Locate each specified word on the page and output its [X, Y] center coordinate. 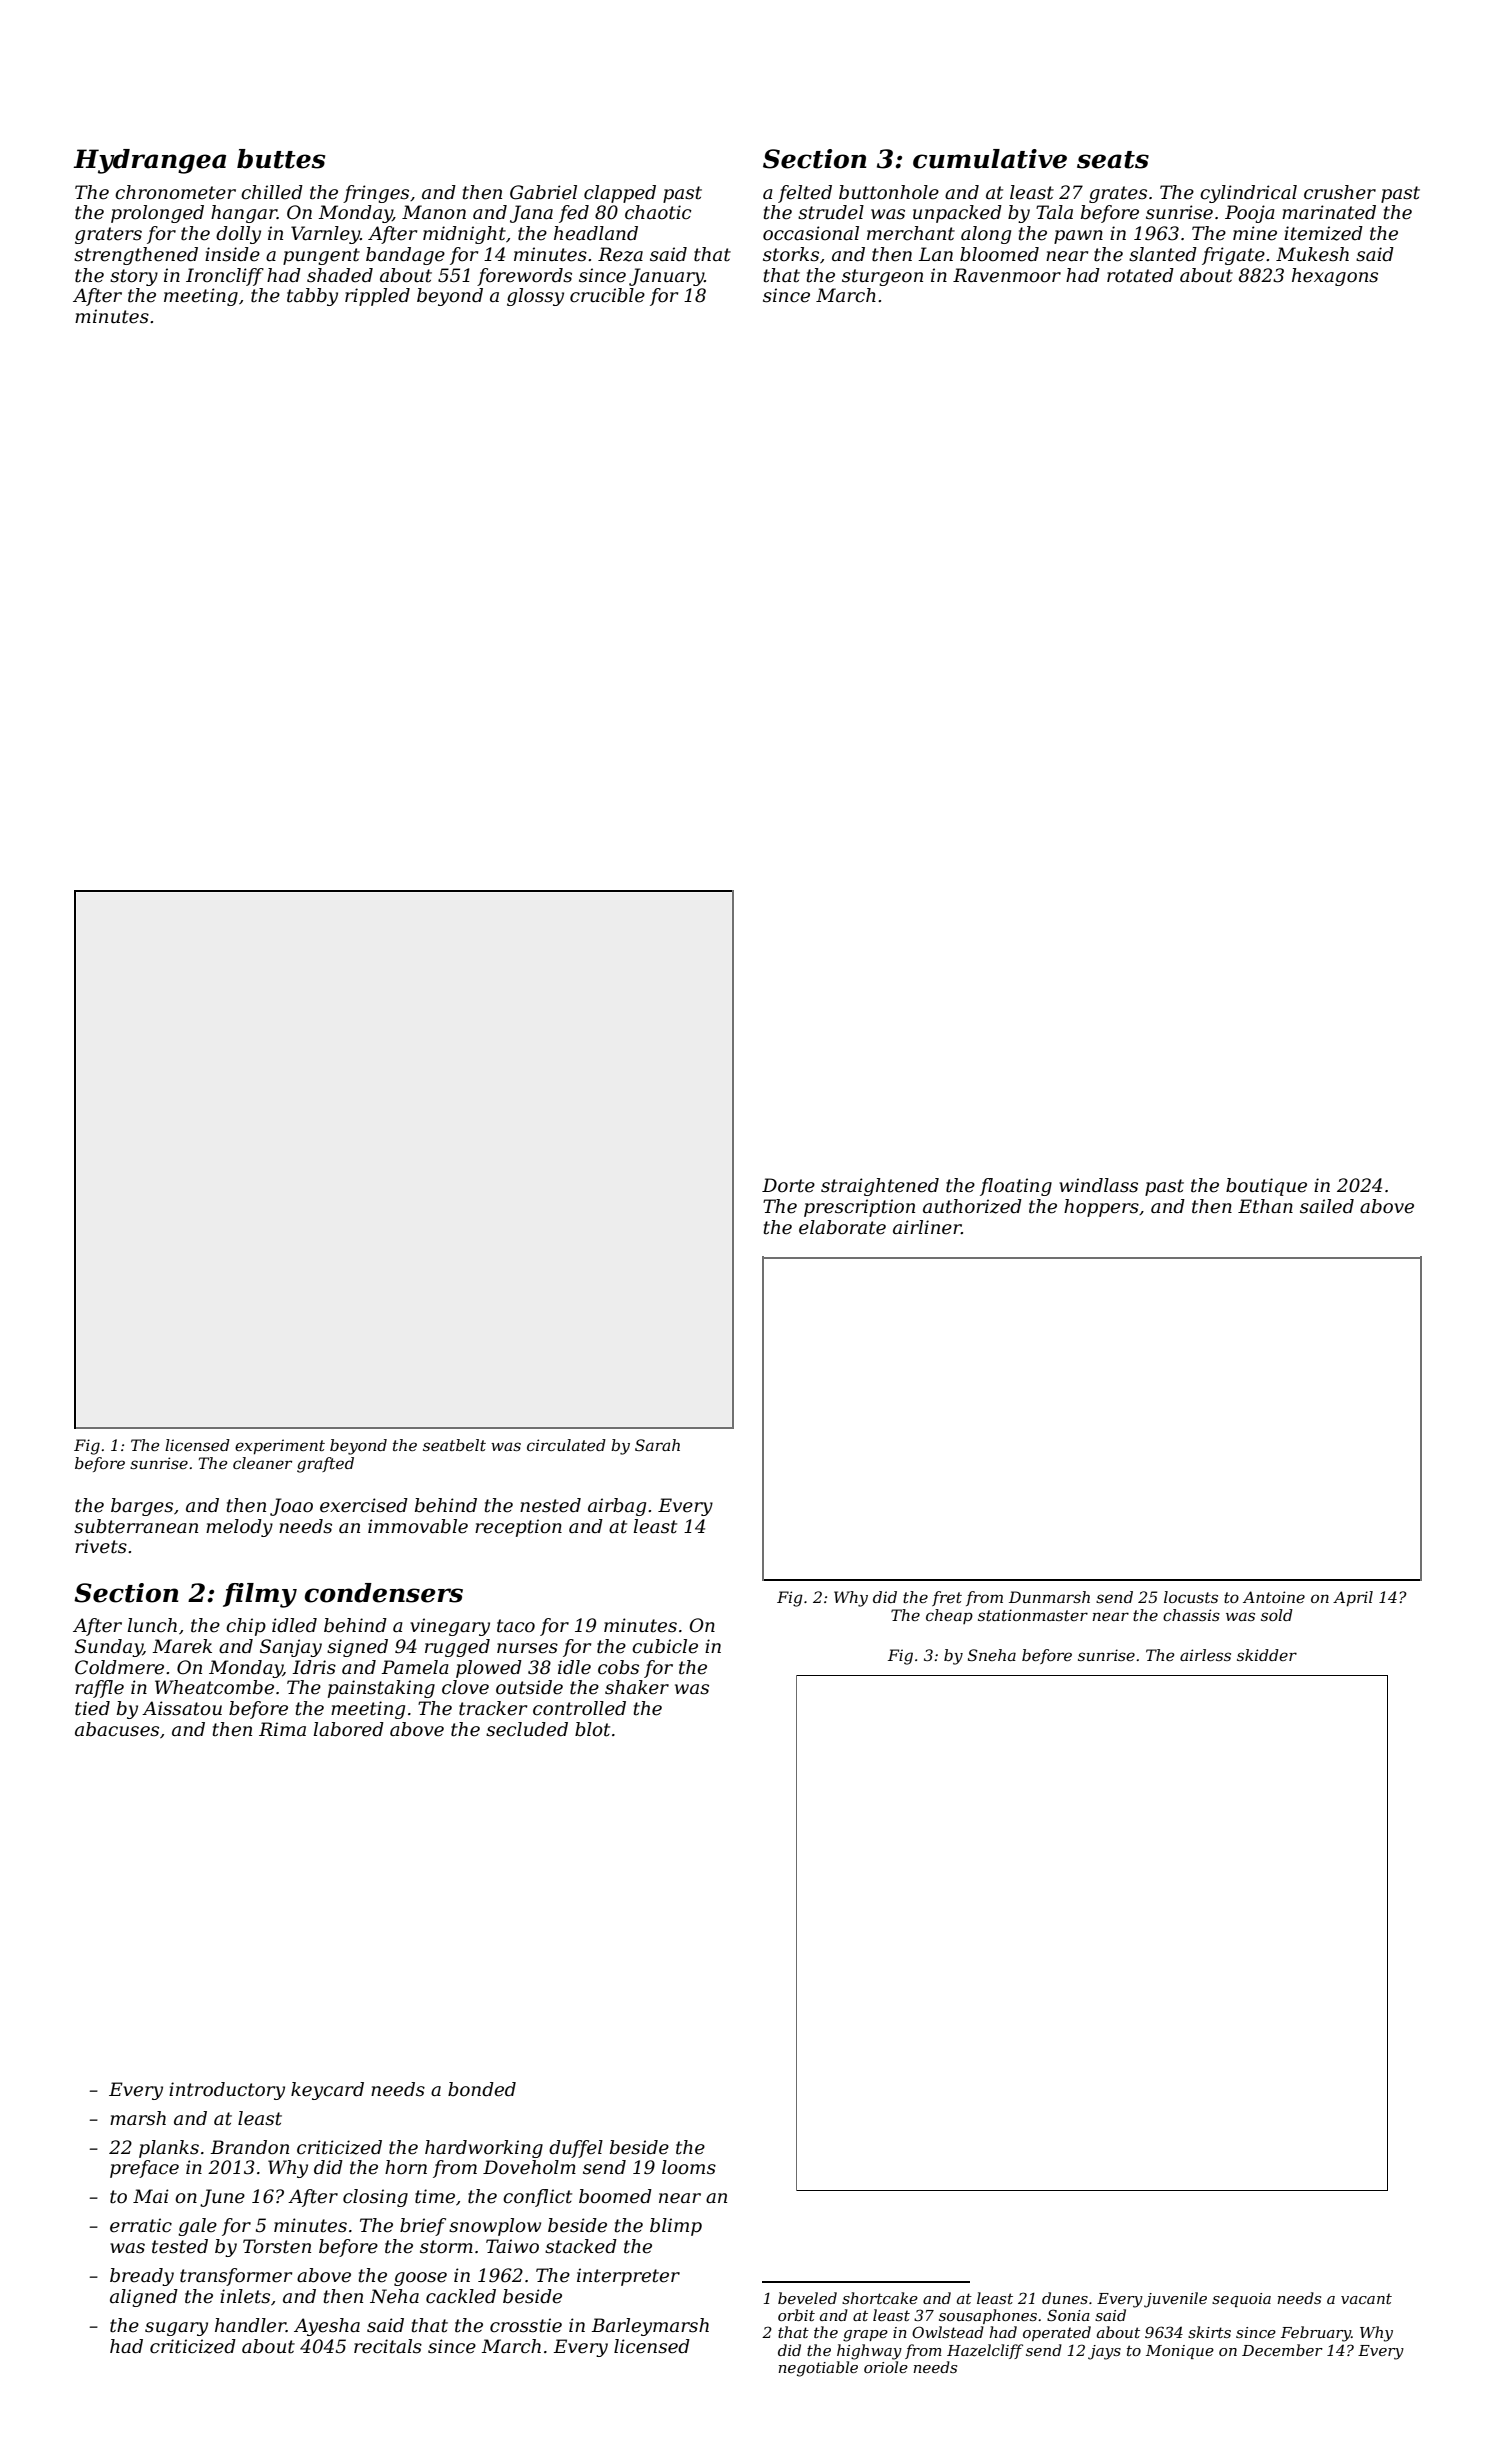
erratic [141, 2225]
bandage [405, 256]
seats [1113, 160]
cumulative [990, 159]
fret [947, 1598]
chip [246, 1627]
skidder [1267, 1655]
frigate [1233, 256]
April [1353, 1599]
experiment [280, 1447]
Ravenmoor [1007, 275]
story [134, 277]
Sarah [657, 1445]
